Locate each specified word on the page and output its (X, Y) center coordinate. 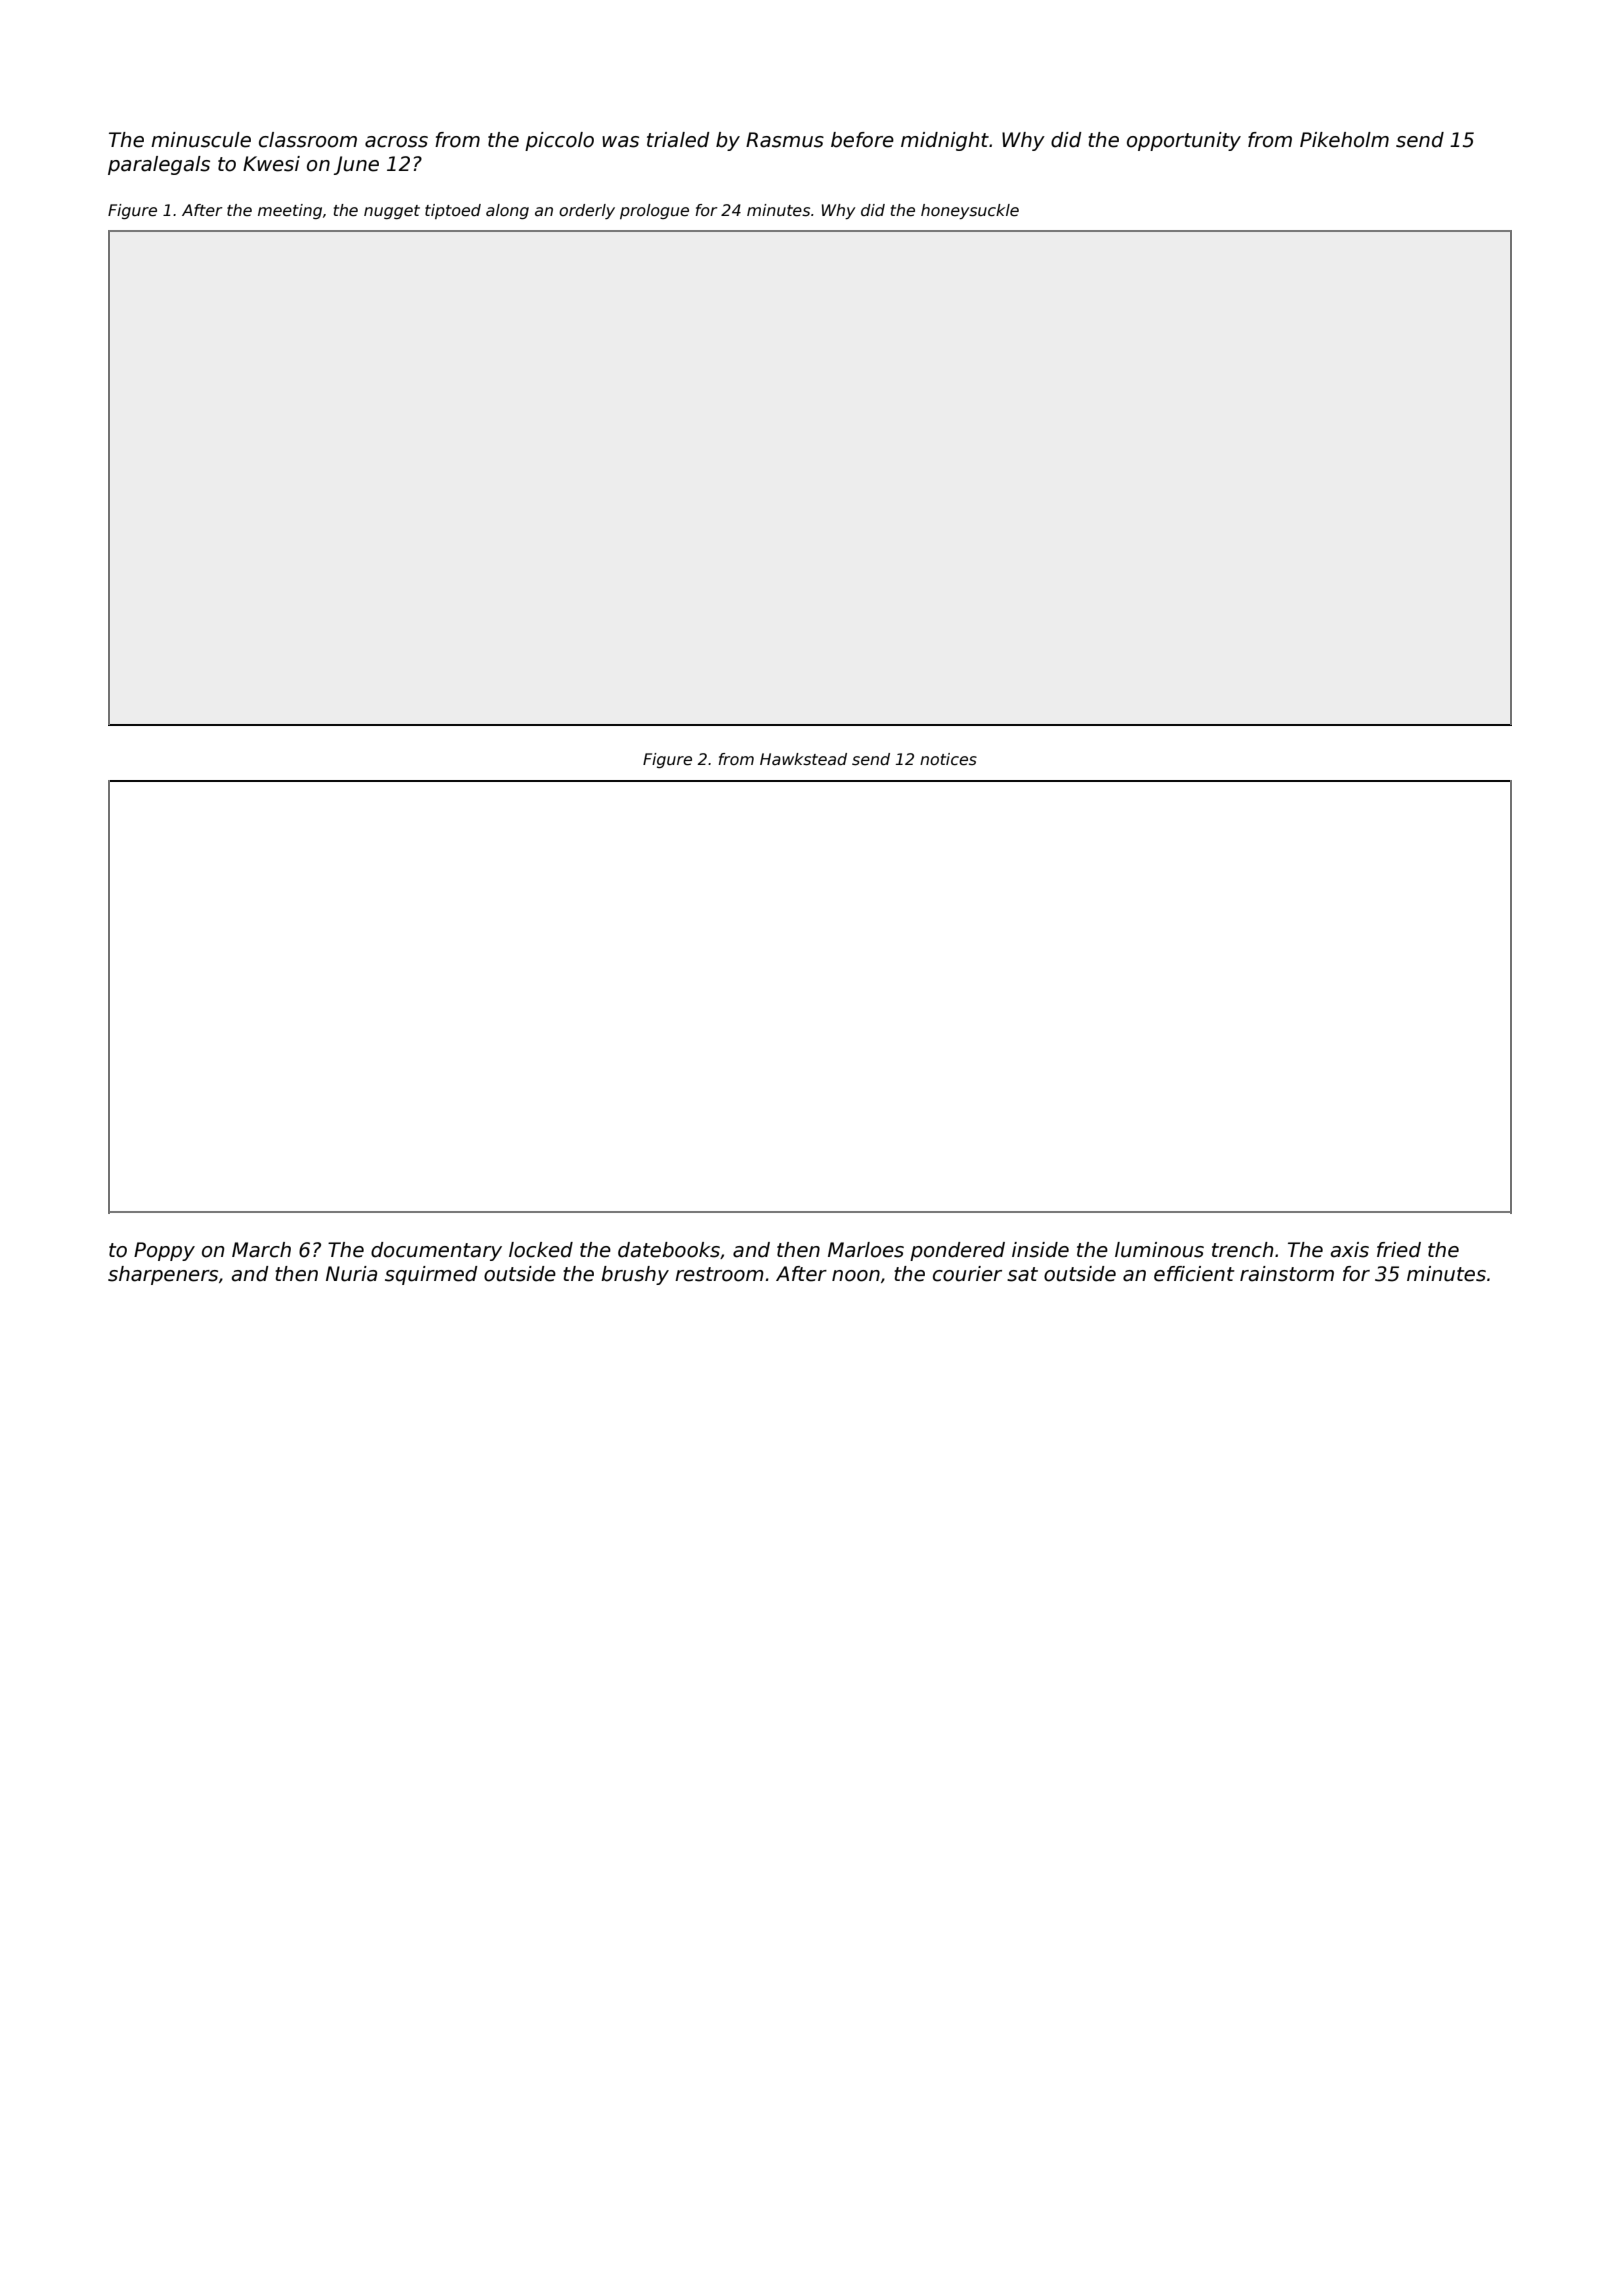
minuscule (201, 140)
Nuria (351, 1274)
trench (1242, 1250)
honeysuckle (970, 211)
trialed (678, 140)
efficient (1194, 1274)
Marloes (866, 1250)
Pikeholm (1344, 140)
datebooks (669, 1250)
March (261, 1250)
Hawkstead (803, 759)
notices (948, 759)
